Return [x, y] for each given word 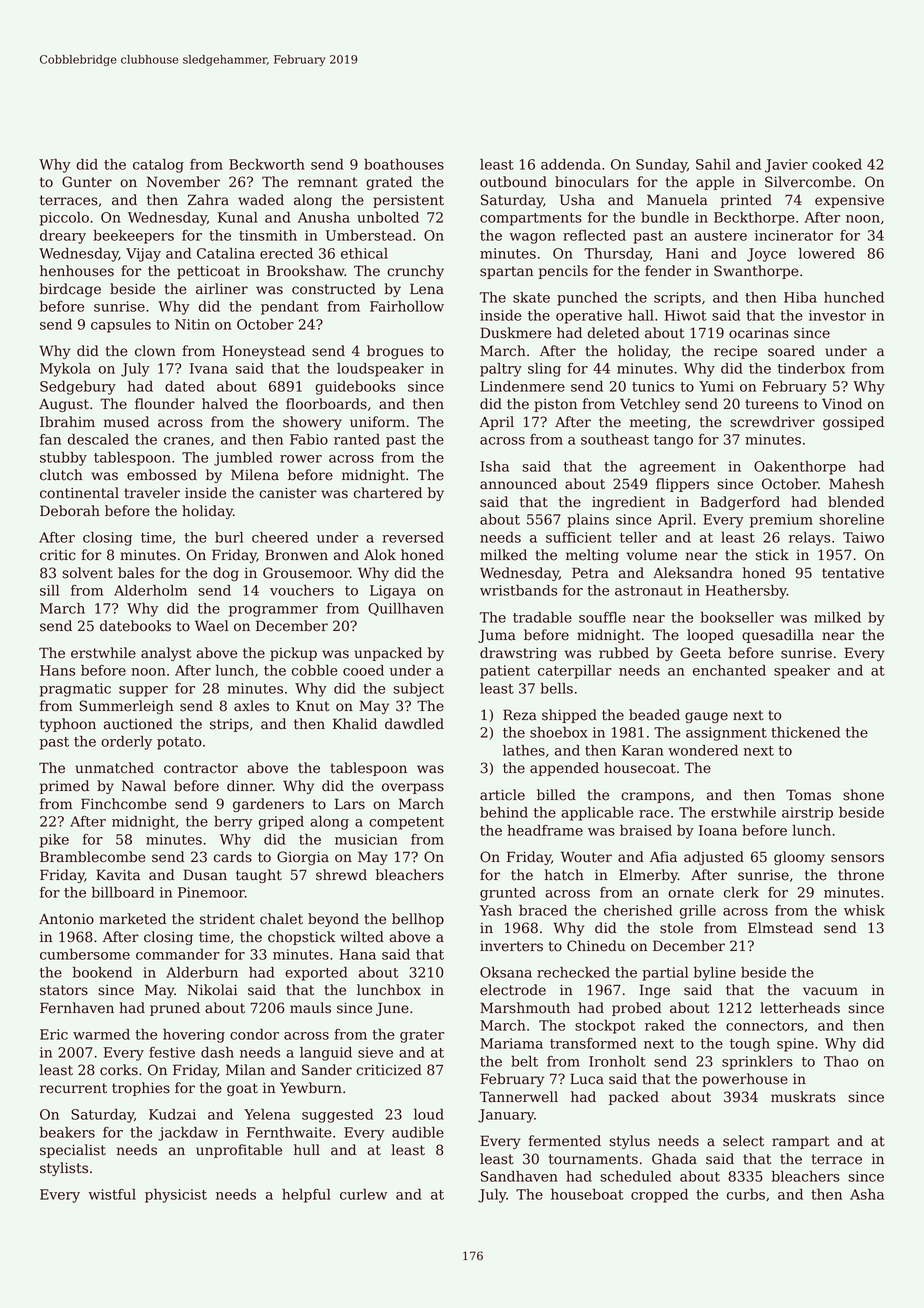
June [392, 1009]
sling [544, 370]
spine [795, 1045]
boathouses [404, 164]
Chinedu [596, 946]
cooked [837, 164]
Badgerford [740, 503]
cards [233, 857]
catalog [158, 166]
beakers [67, 1132]
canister [288, 493]
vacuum [830, 991]
